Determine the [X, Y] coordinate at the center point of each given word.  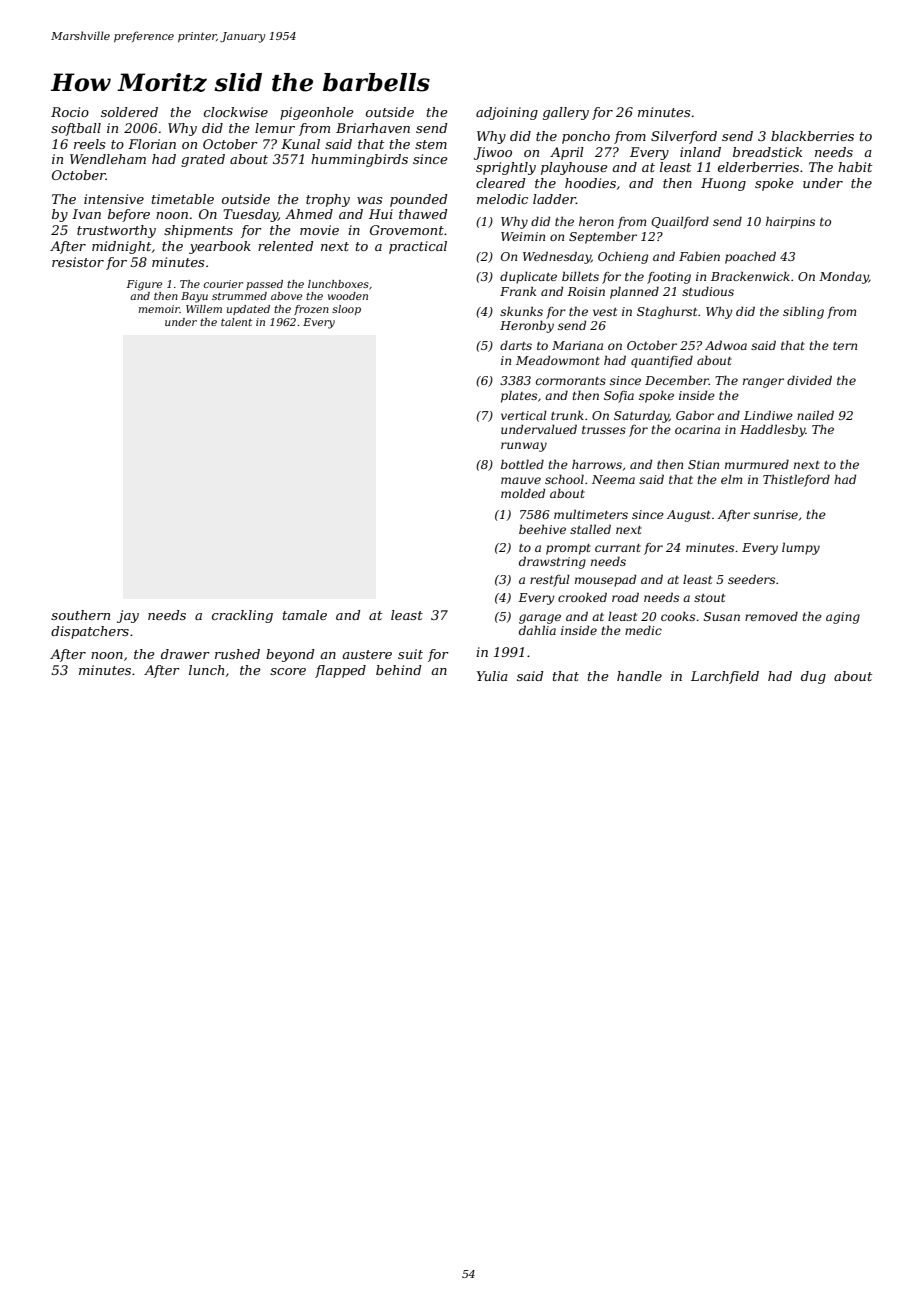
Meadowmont [558, 360]
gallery [566, 113]
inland [700, 152]
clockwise [236, 112]
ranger [763, 383]
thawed [423, 214]
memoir [159, 309]
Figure [144, 285]
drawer [185, 654]
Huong [723, 184]
